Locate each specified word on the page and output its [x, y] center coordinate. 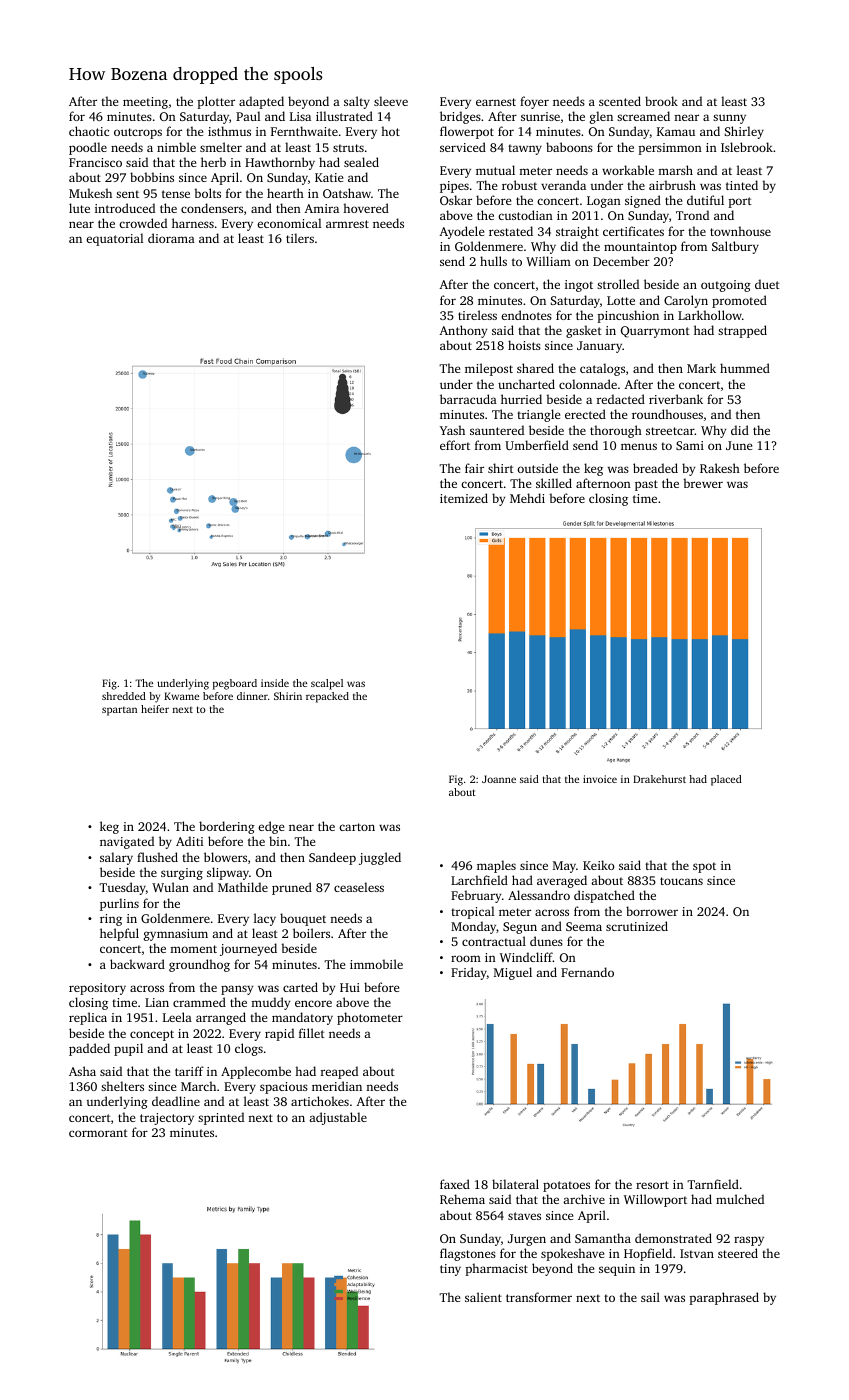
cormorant [98, 1133]
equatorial [114, 239]
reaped [339, 1072]
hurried [521, 399]
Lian [157, 1002]
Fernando [587, 972]
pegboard [235, 684]
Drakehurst [659, 779]
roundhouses [667, 414]
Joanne [499, 779]
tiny [450, 1270]
